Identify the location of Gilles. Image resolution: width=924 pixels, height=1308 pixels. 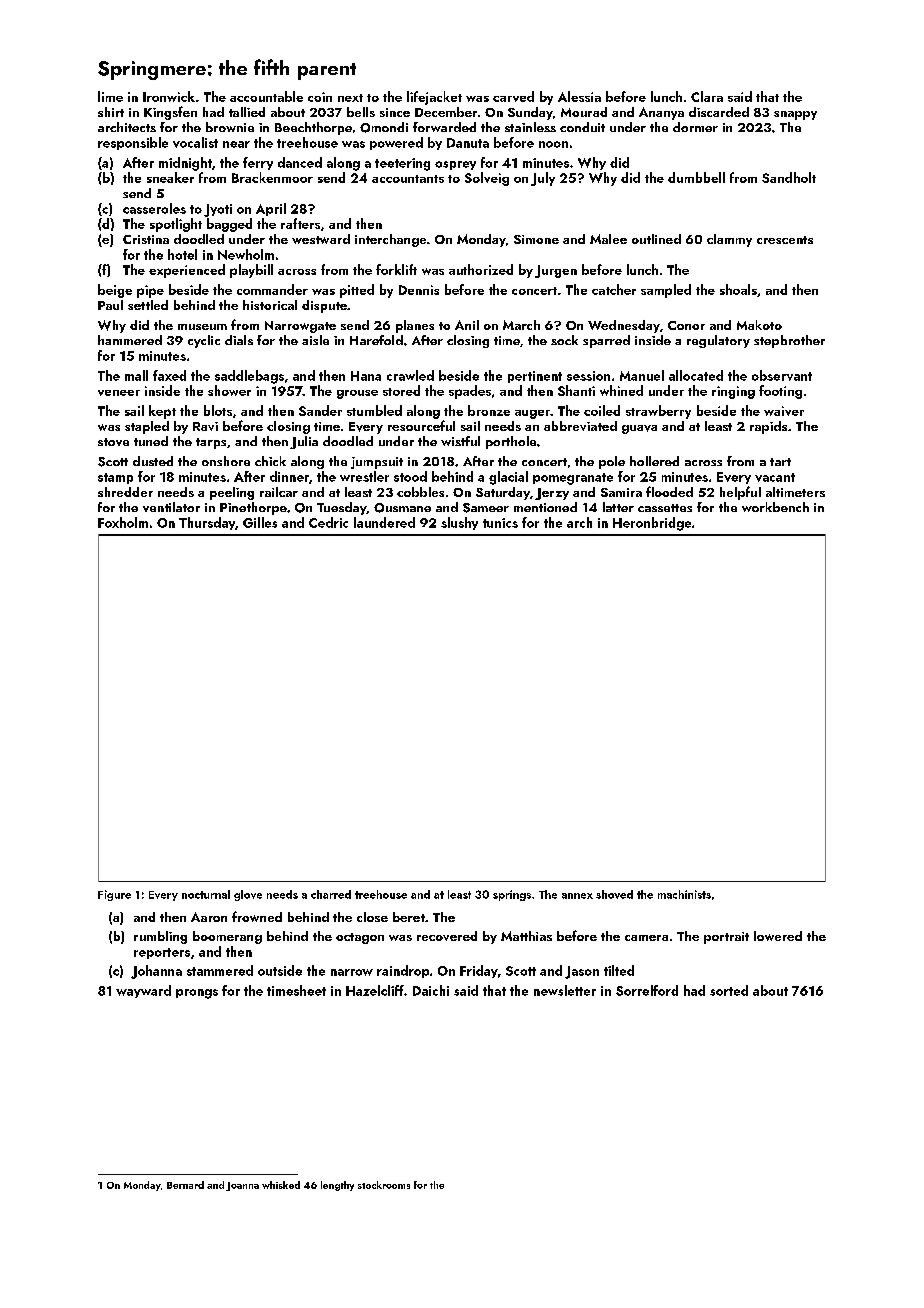
(260, 522).
